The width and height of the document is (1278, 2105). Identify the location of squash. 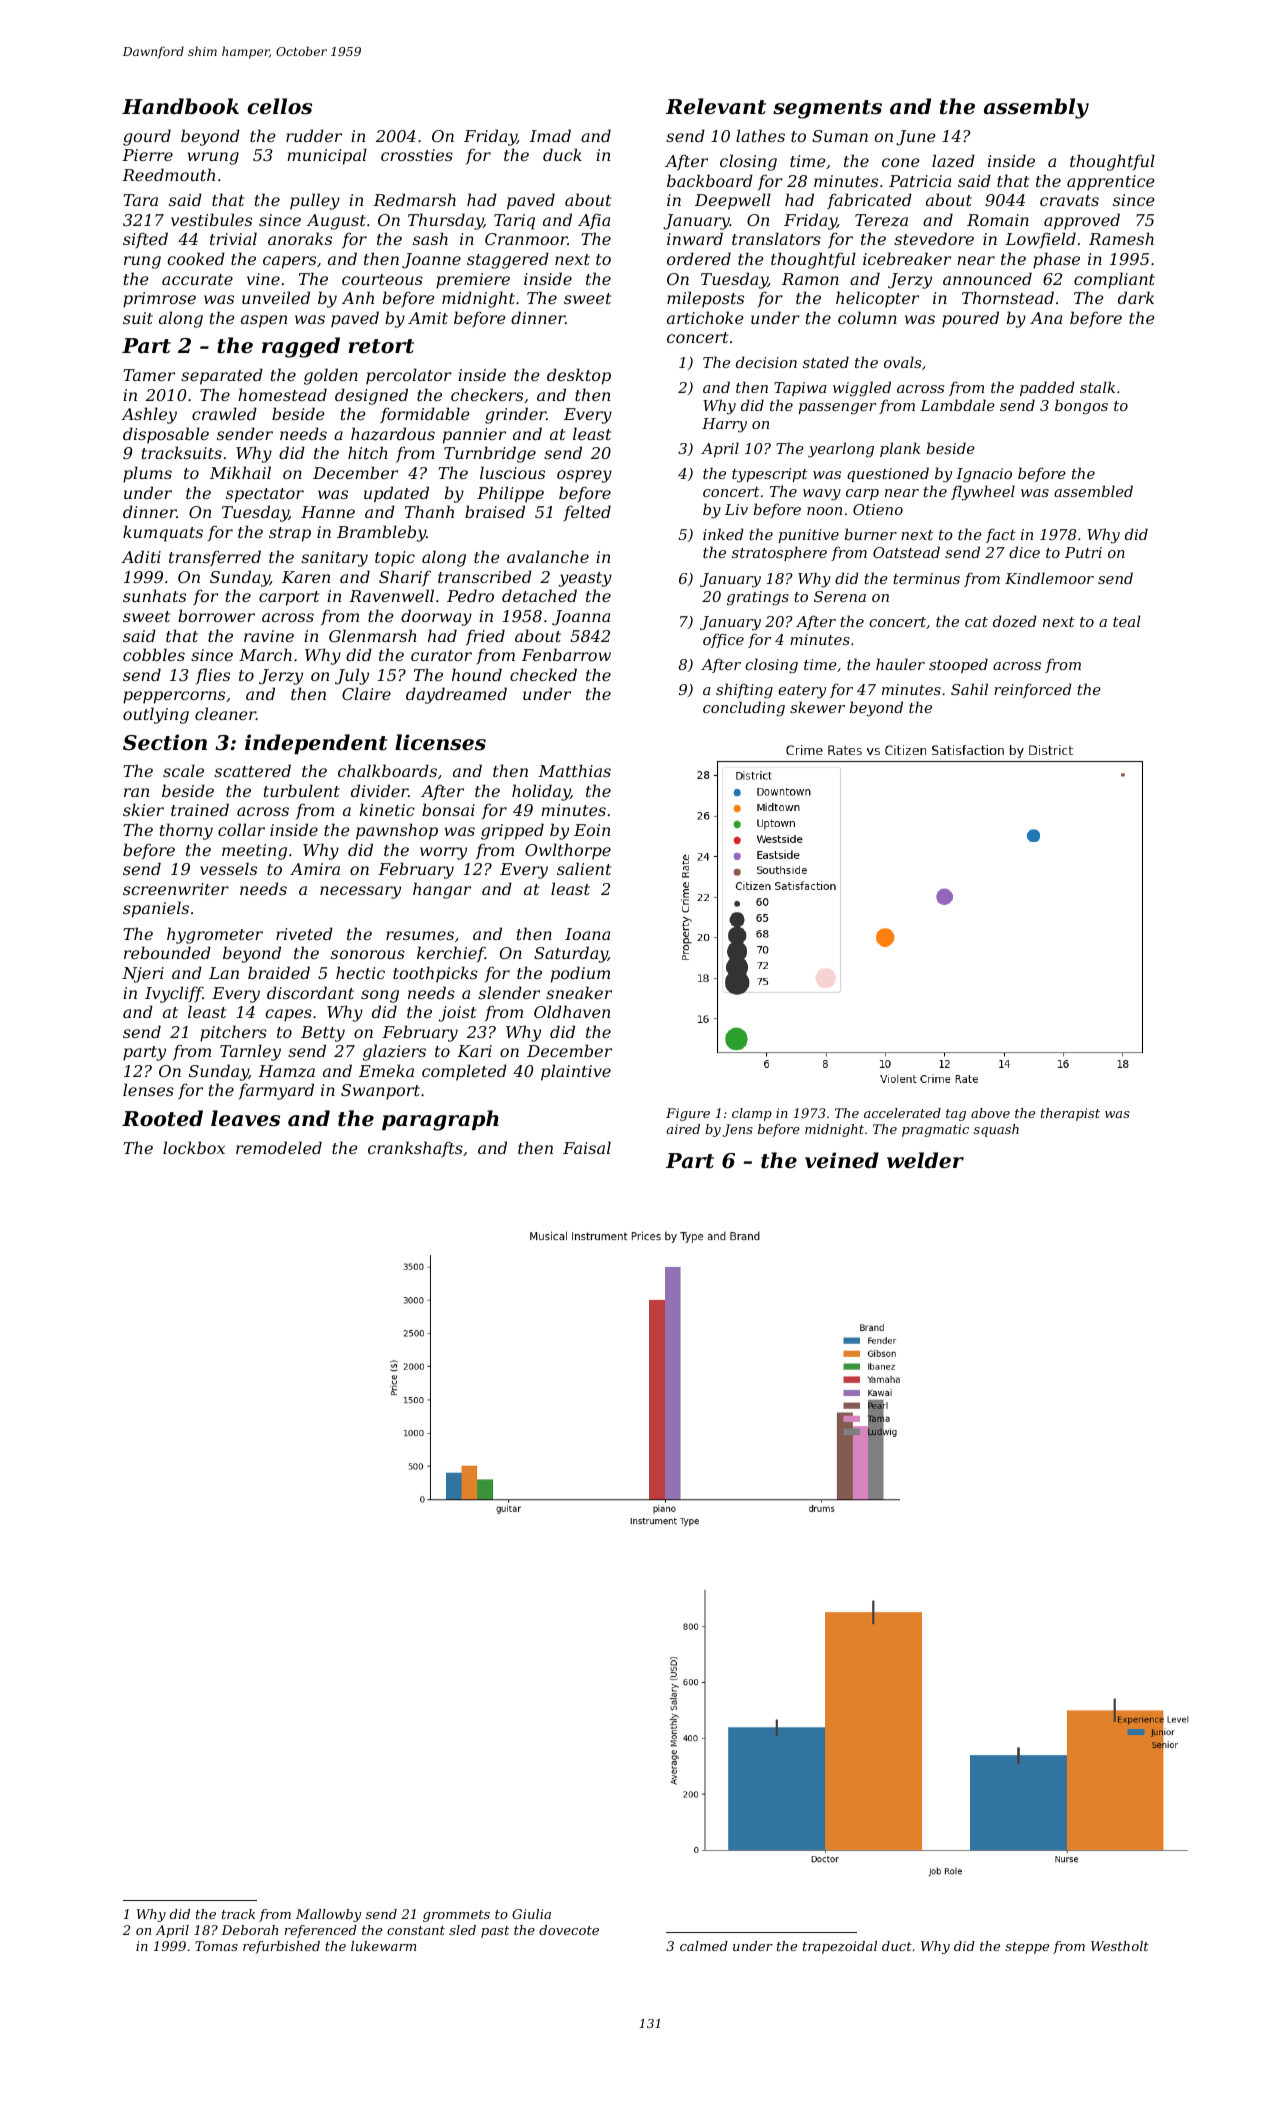
(996, 1130).
